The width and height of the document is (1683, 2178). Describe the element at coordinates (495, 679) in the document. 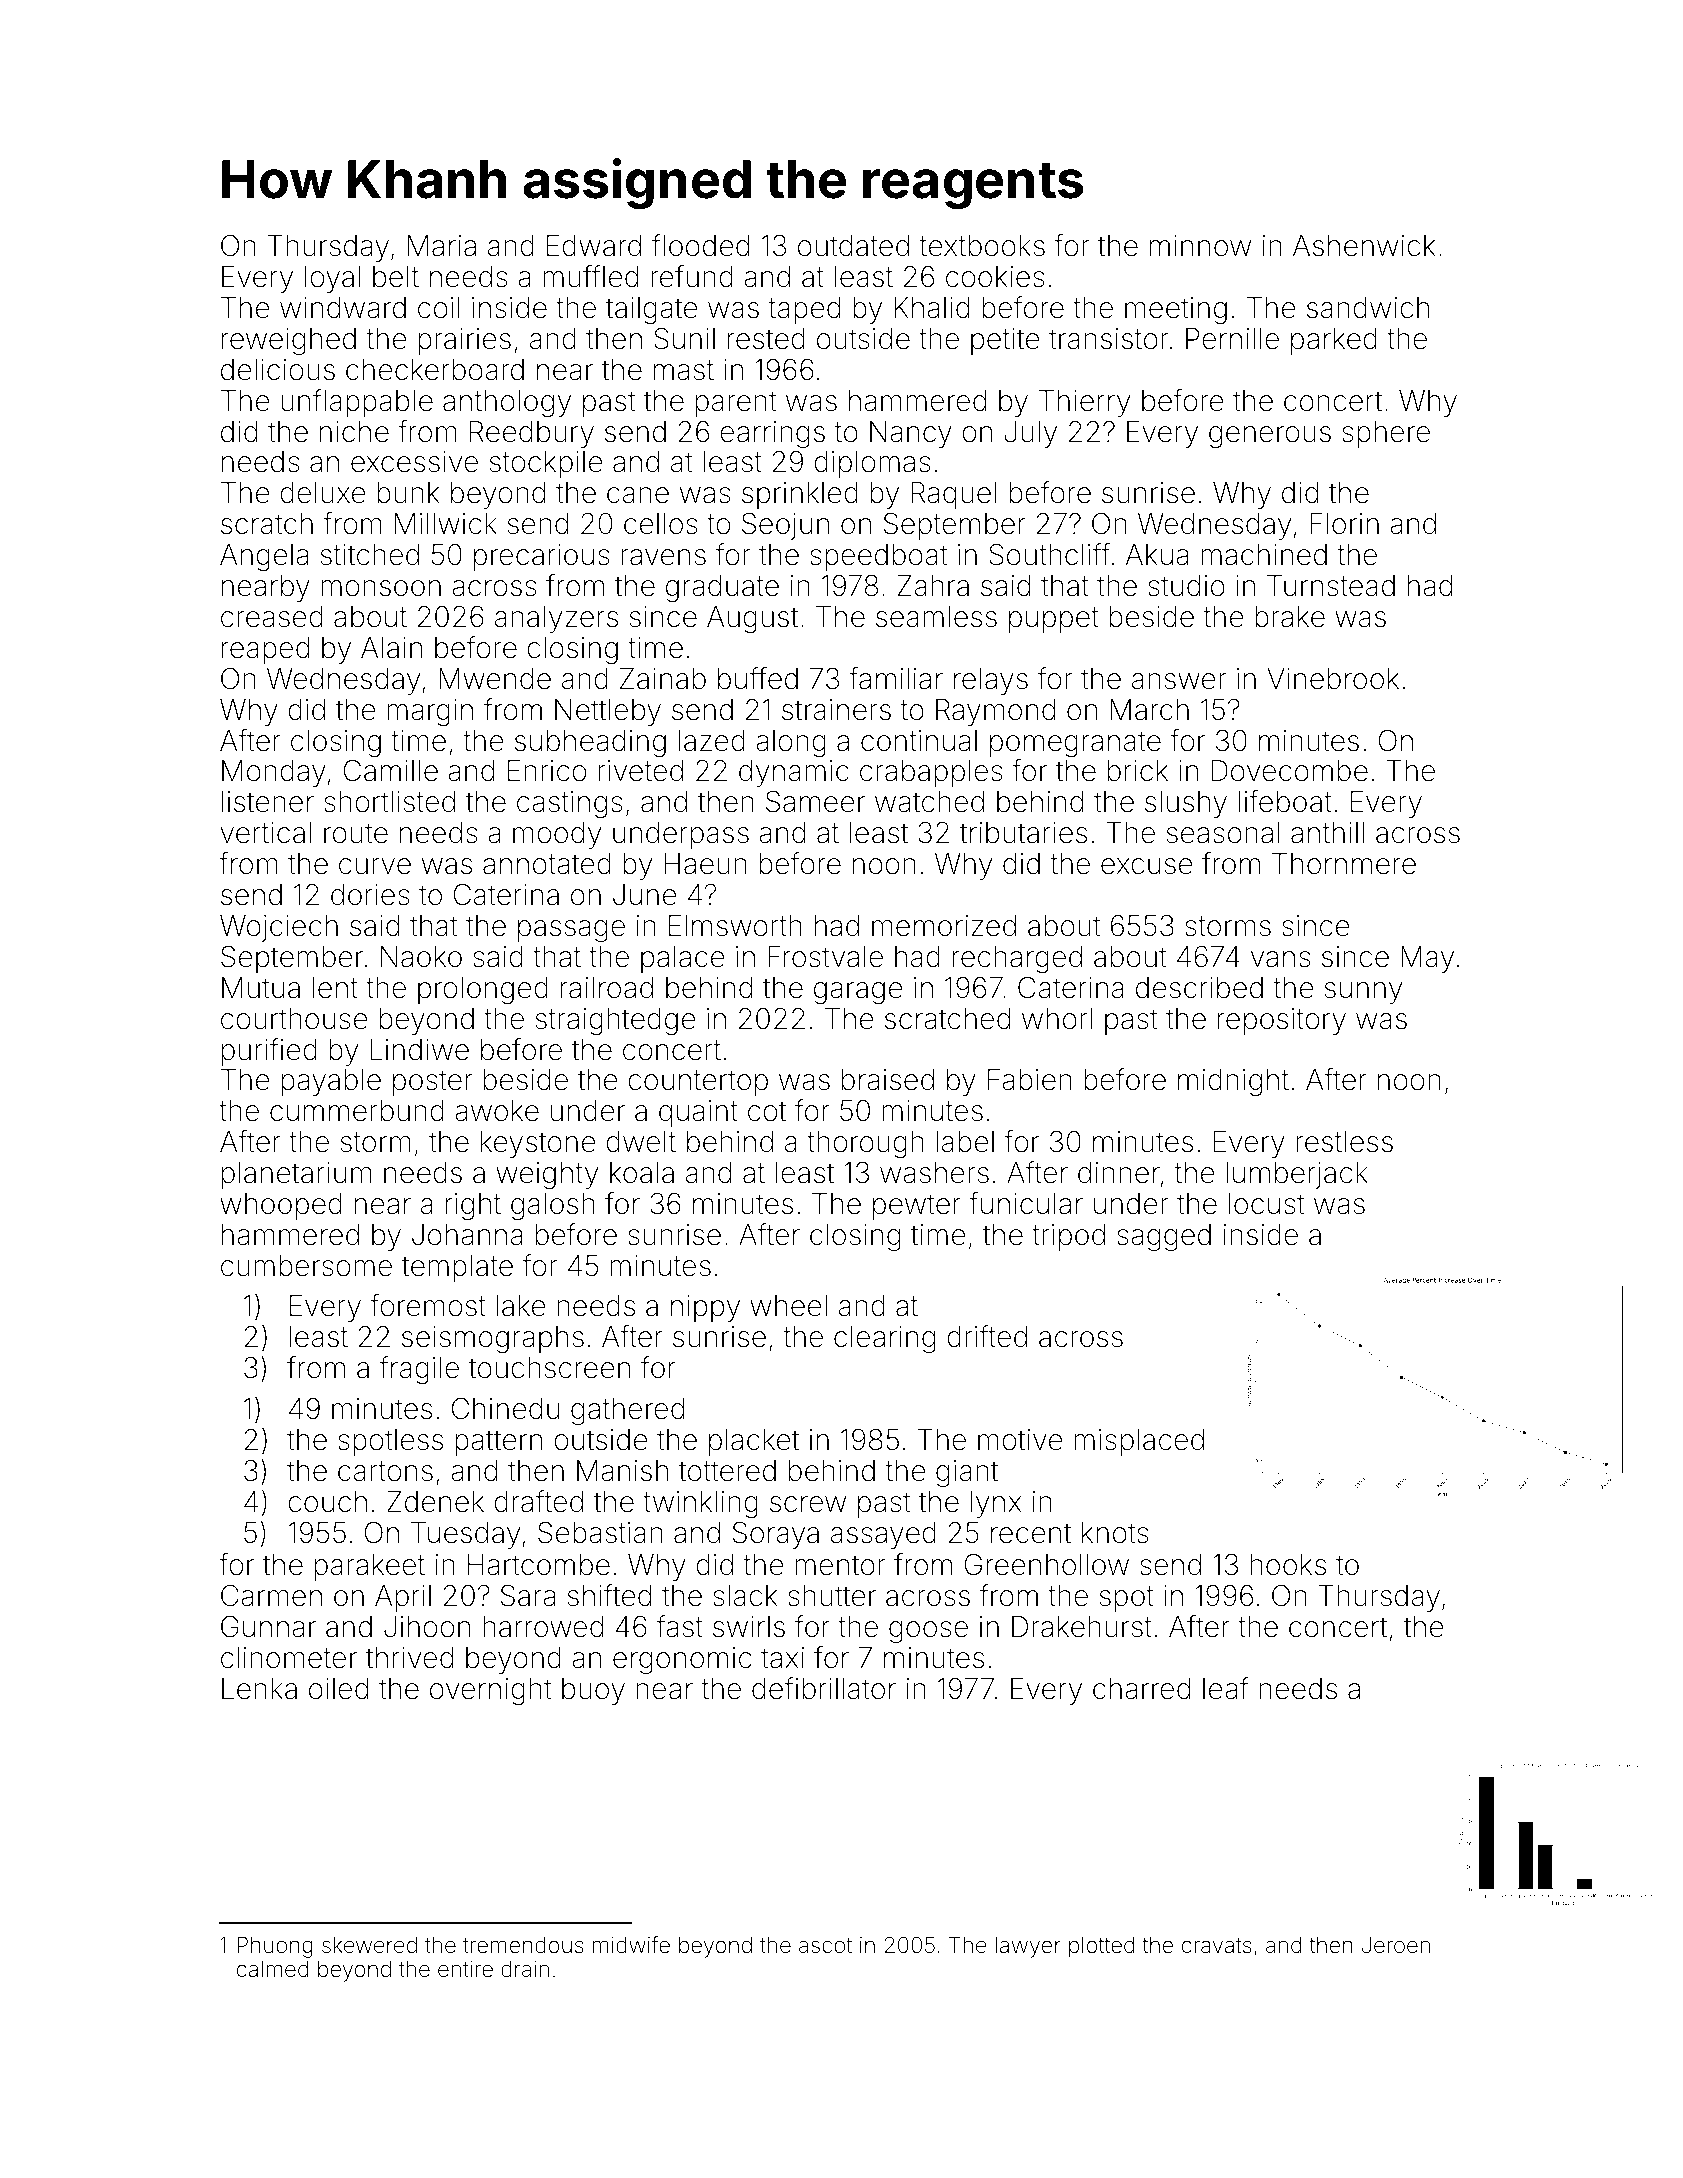

I see `Mwende` at that location.
